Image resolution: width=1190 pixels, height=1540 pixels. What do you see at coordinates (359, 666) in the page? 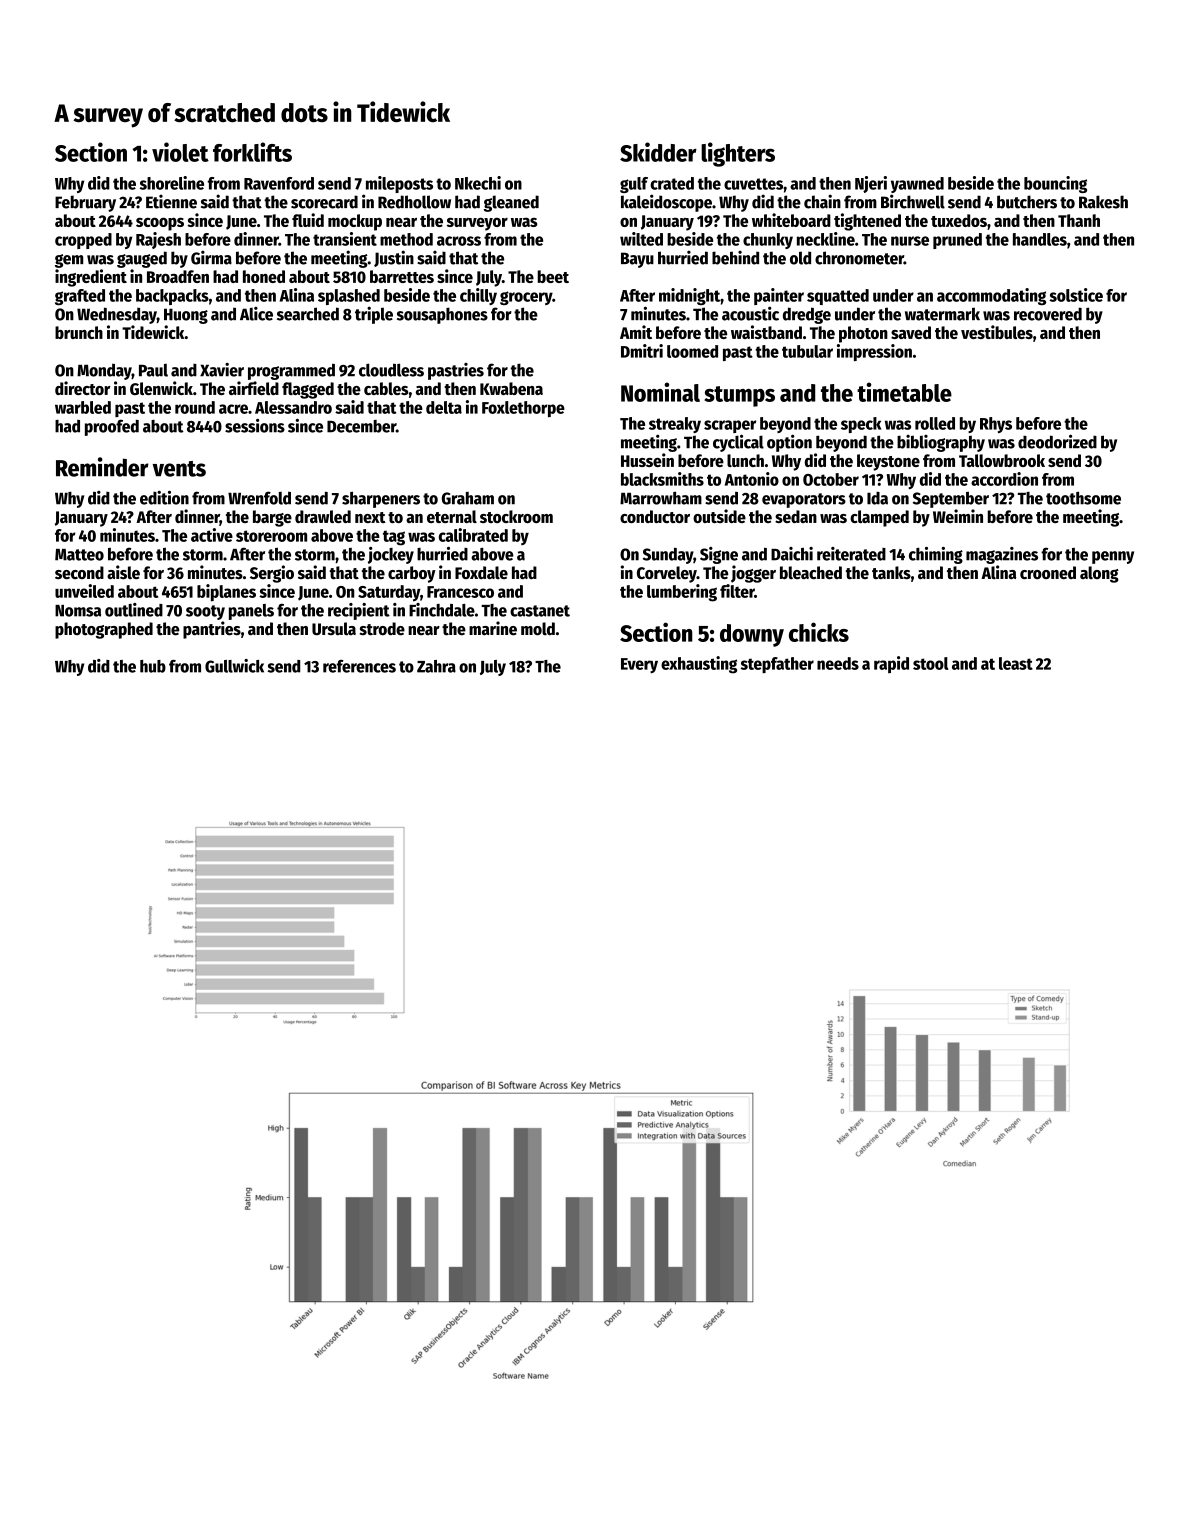
I see `references` at bounding box center [359, 666].
